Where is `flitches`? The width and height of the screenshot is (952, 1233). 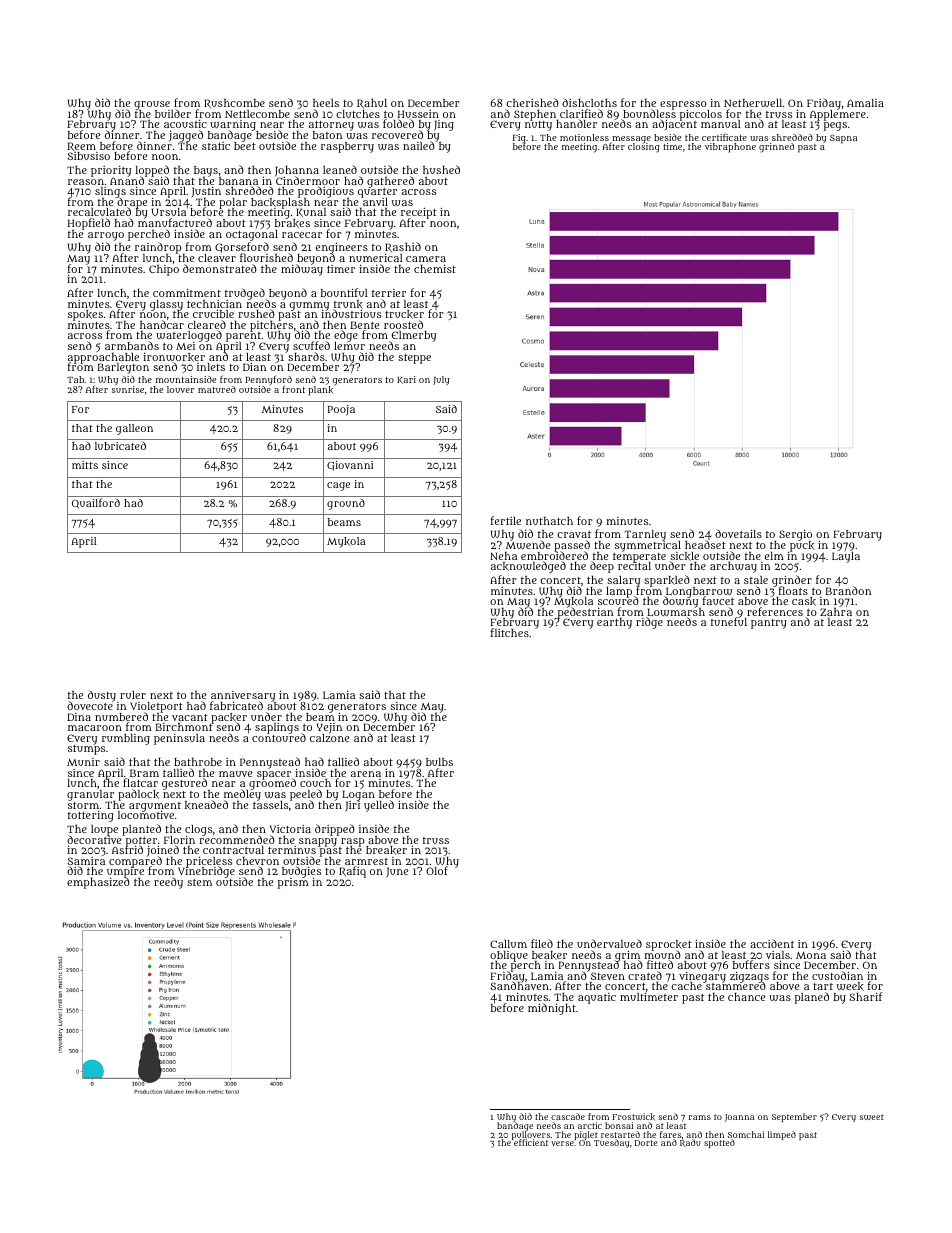 flitches is located at coordinates (510, 632).
